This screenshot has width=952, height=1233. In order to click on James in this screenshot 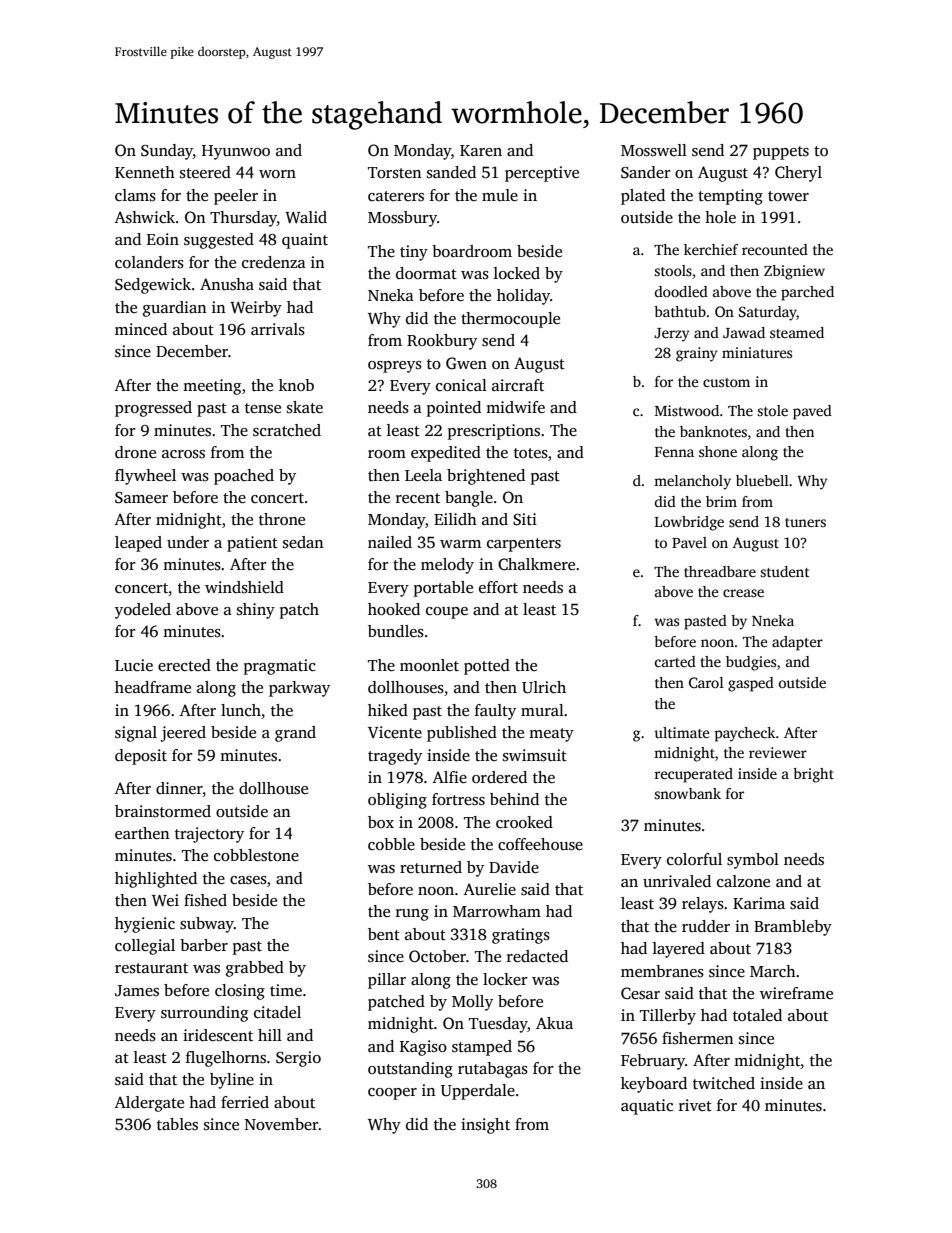, I will do `click(137, 991)`.
